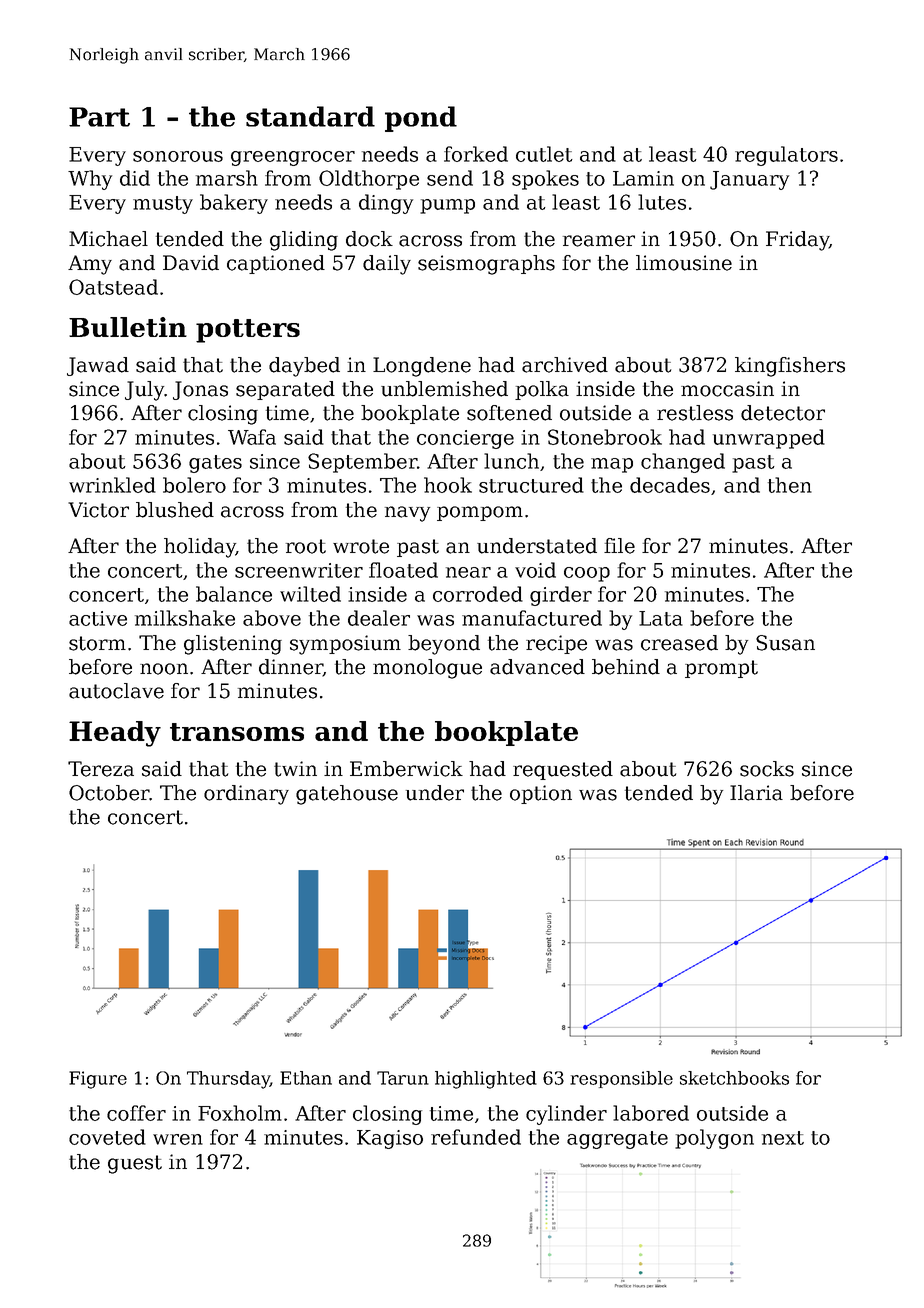 This page has height=1308, width=924. I want to click on refunded, so click(476, 1137).
